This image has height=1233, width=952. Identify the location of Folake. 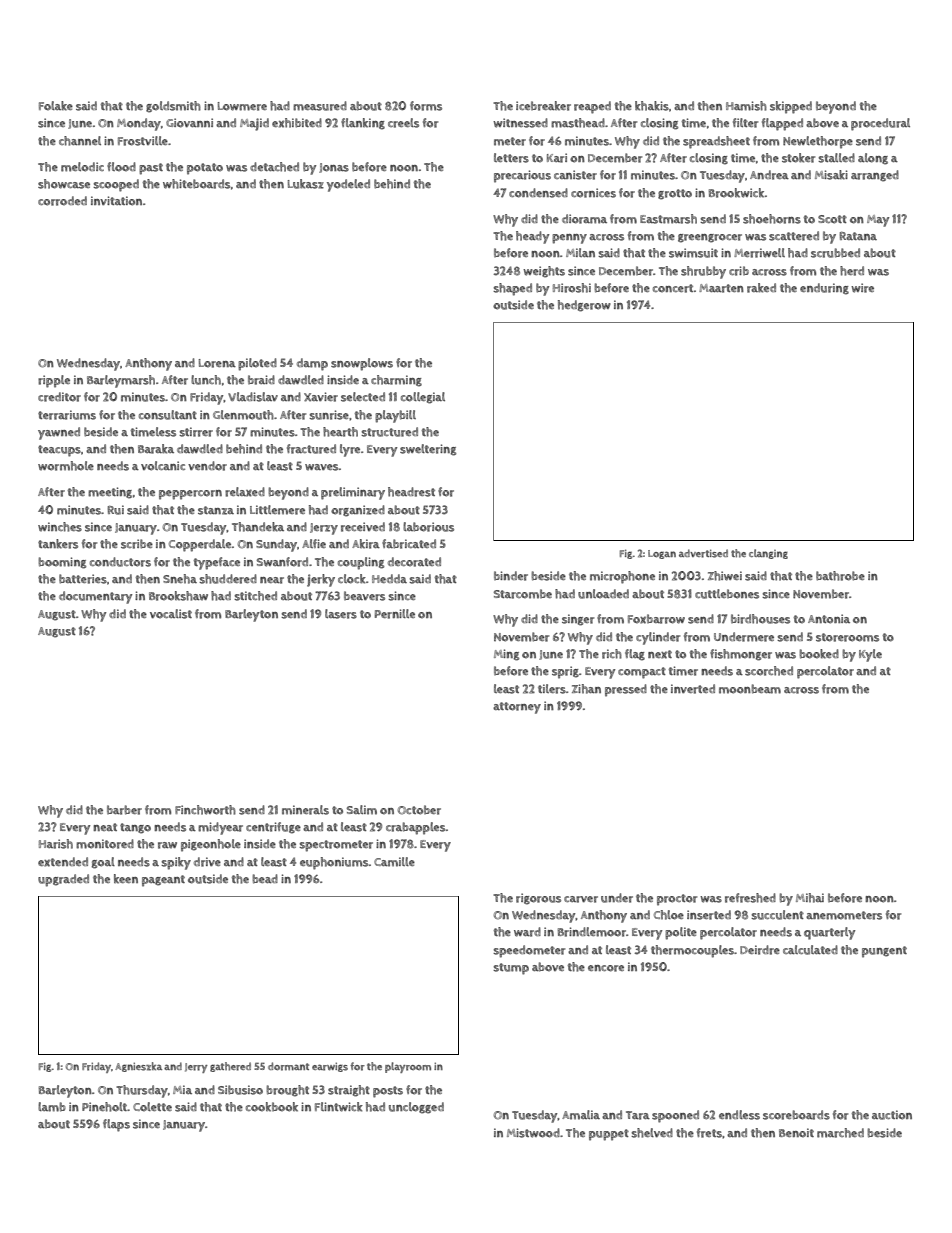
(56, 106).
